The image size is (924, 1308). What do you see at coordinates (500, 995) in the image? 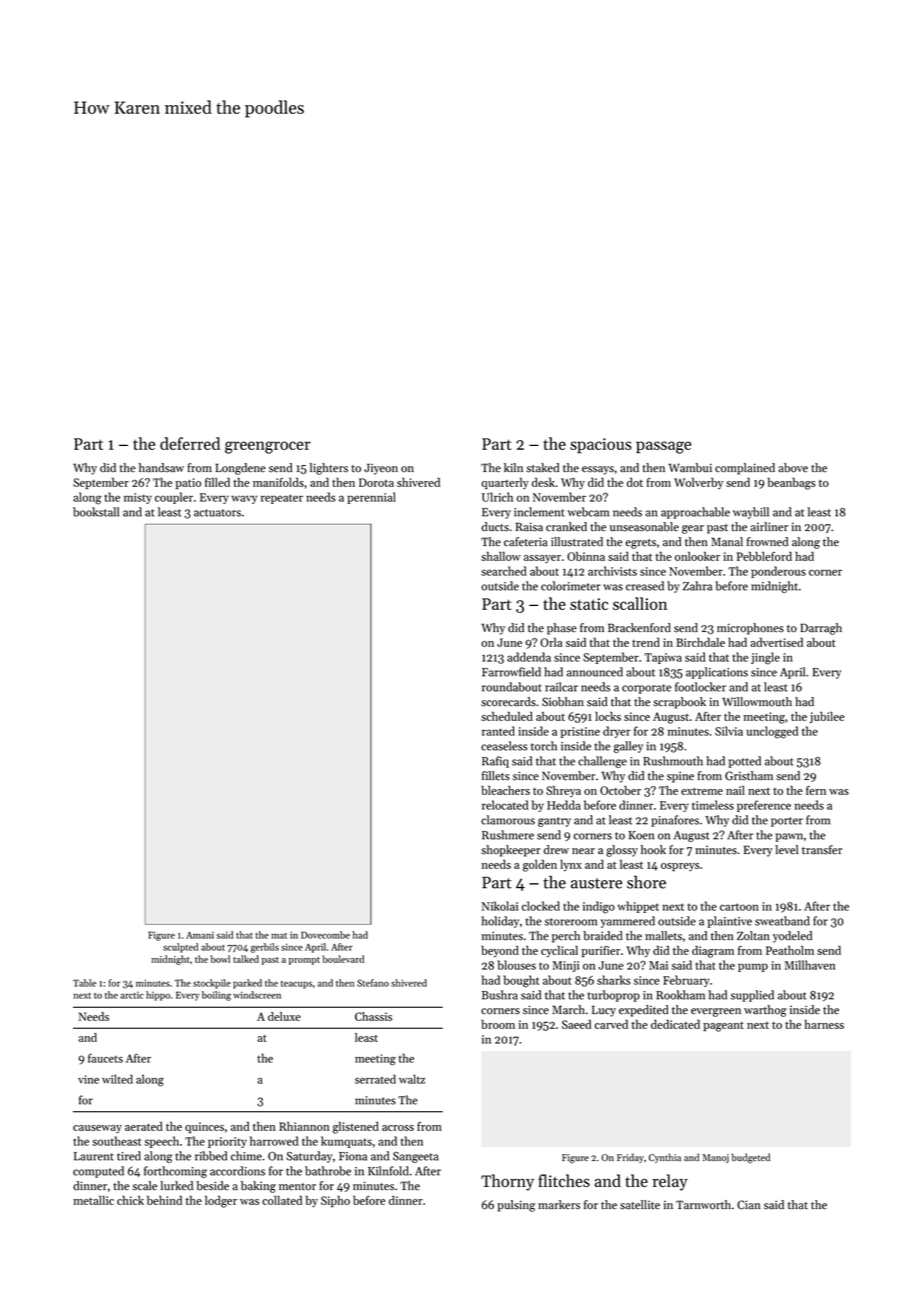
I see `Bushra` at bounding box center [500, 995].
